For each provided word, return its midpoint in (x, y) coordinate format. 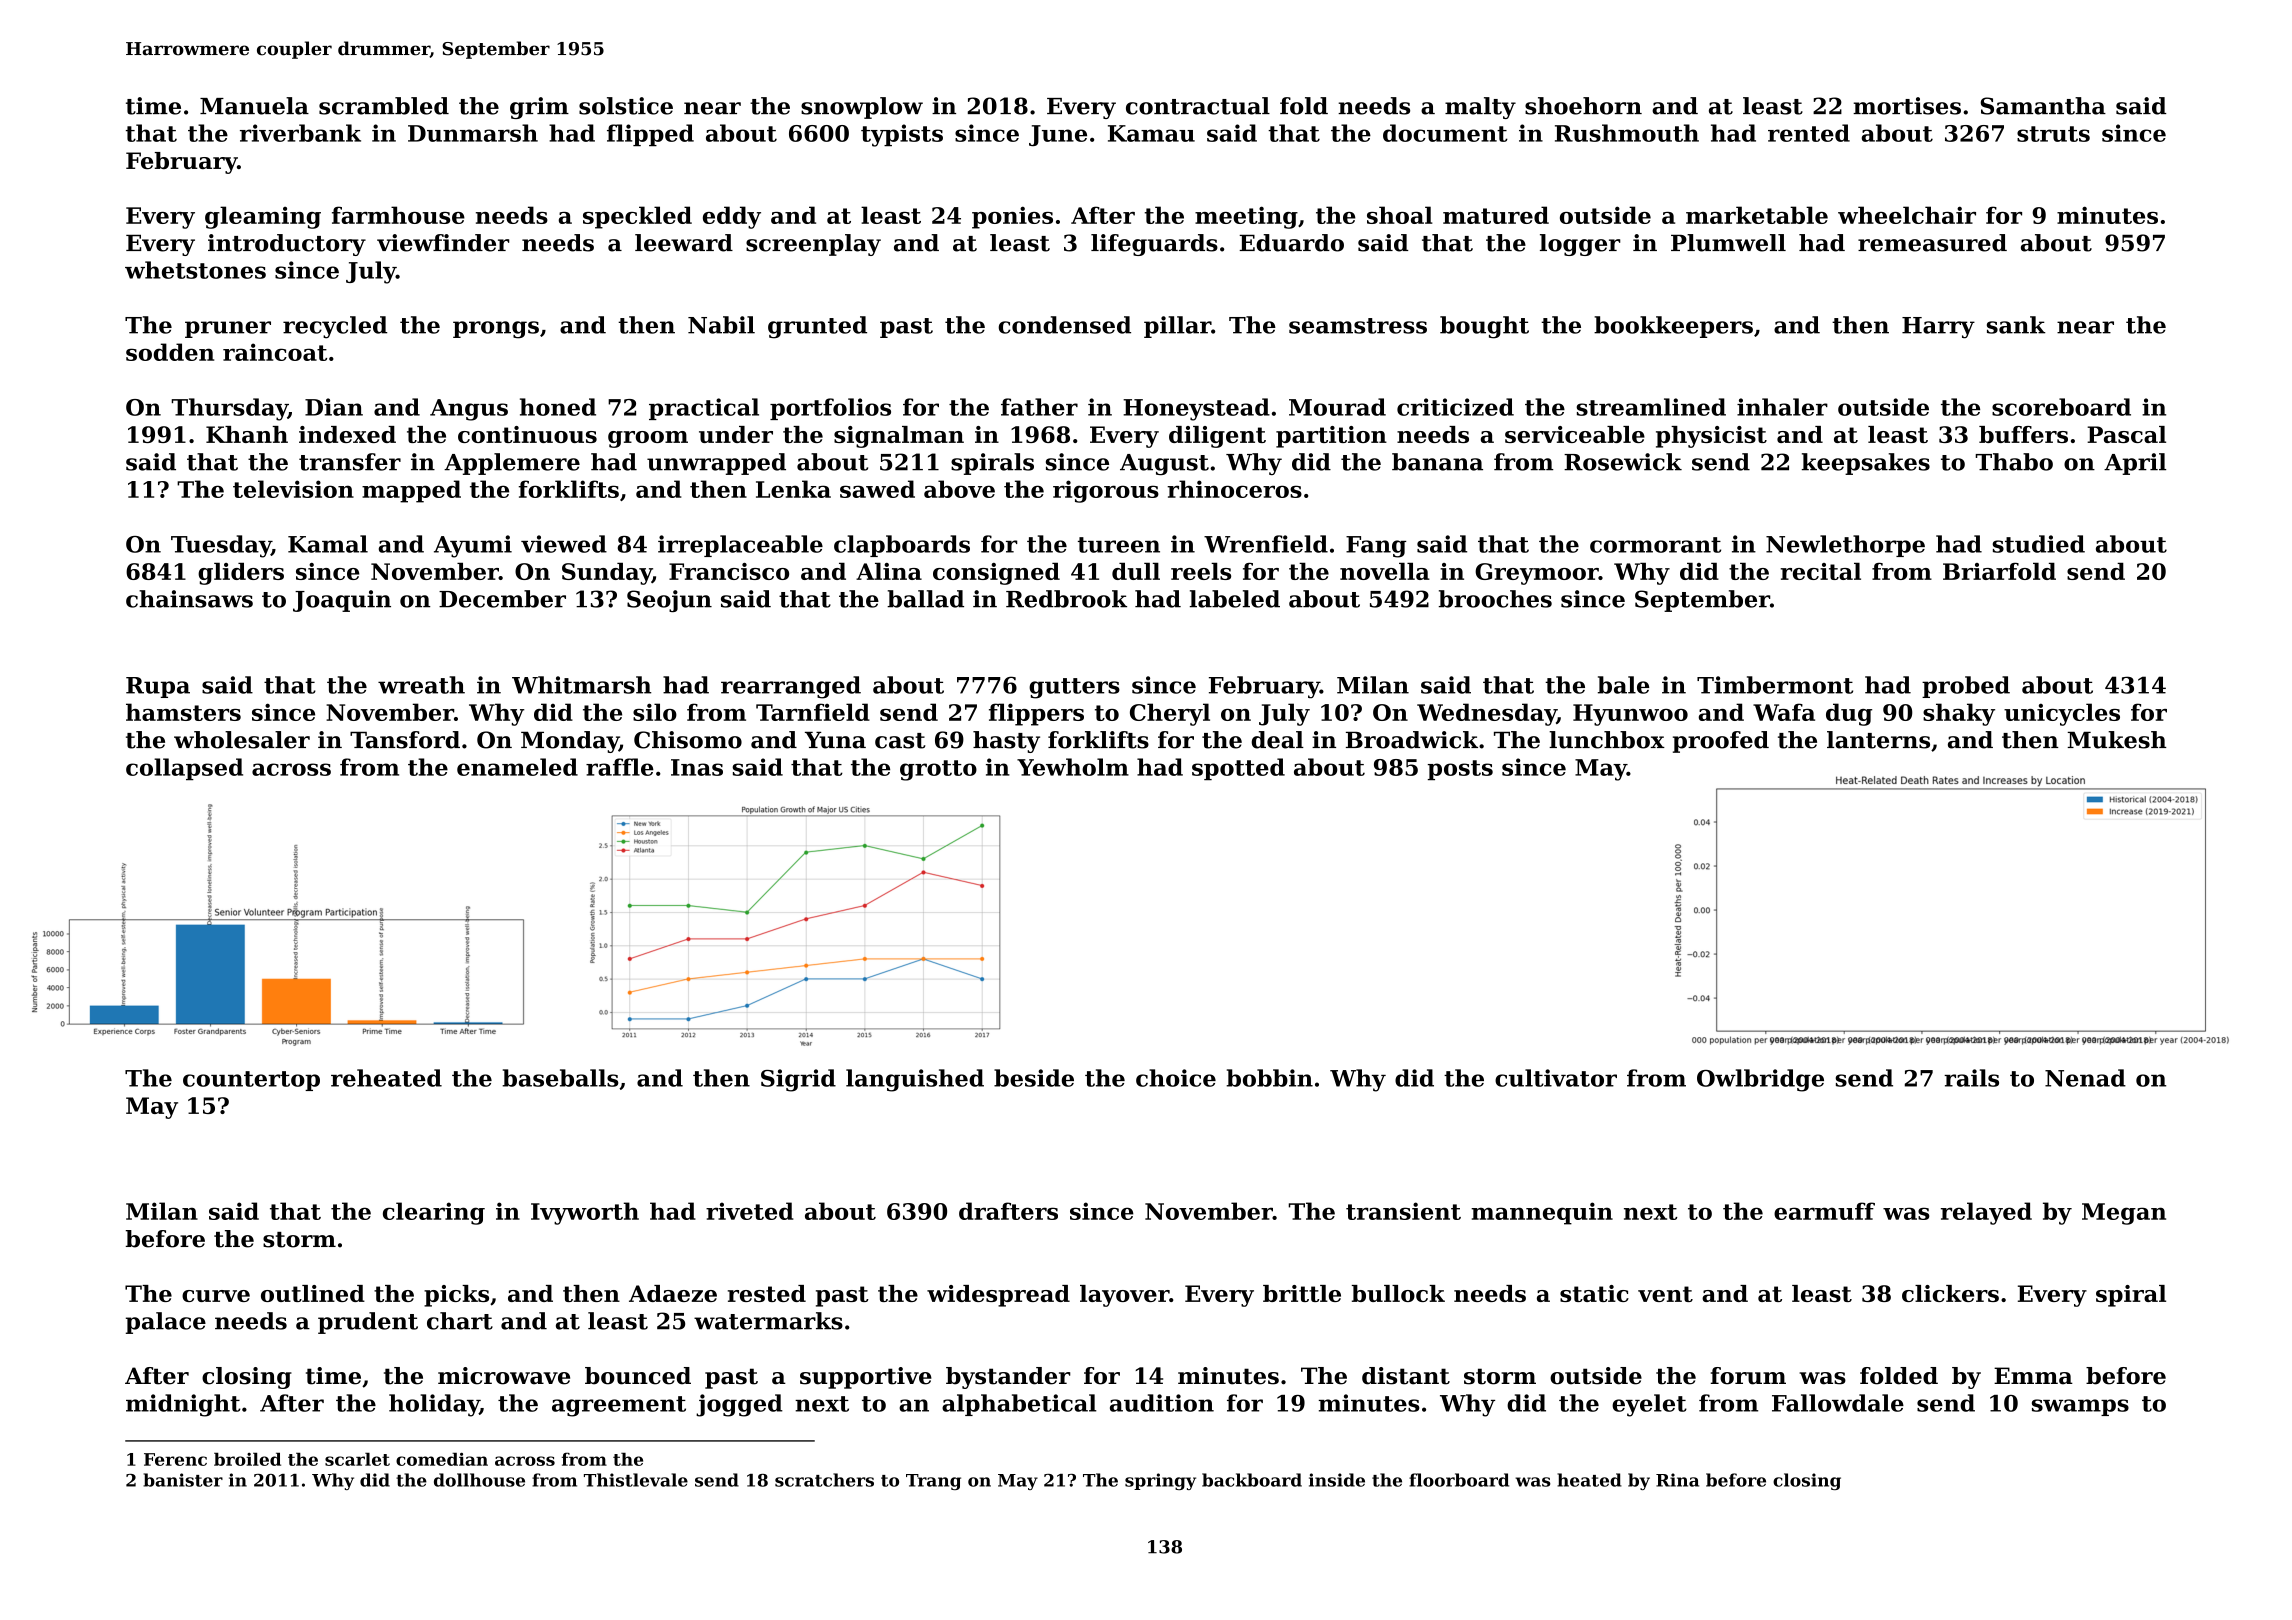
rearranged (791, 687)
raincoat (275, 352)
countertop (251, 1081)
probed (1966, 687)
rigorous (1106, 491)
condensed (1064, 325)
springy (1160, 1481)
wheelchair (1907, 215)
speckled (637, 217)
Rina (1677, 1480)
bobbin (1269, 1078)
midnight (183, 1405)
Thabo (2014, 462)
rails (1971, 1078)
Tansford (405, 740)
